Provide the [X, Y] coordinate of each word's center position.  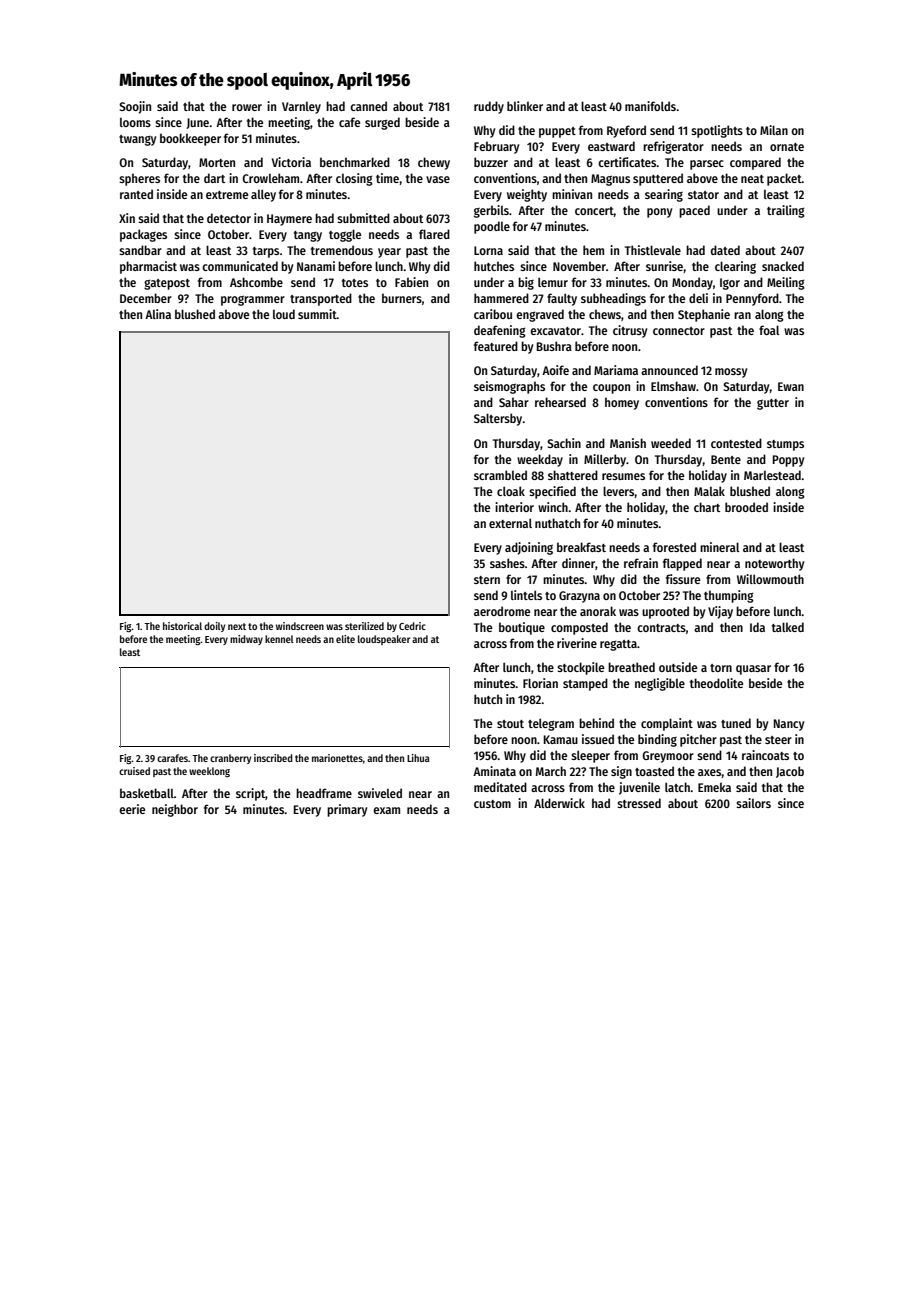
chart [707, 507]
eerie [132, 809]
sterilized [364, 626]
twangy [137, 140]
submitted [363, 218]
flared [434, 234]
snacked [783, 266]
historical [182, 626]
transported [321, 299]
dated [725, 250]
